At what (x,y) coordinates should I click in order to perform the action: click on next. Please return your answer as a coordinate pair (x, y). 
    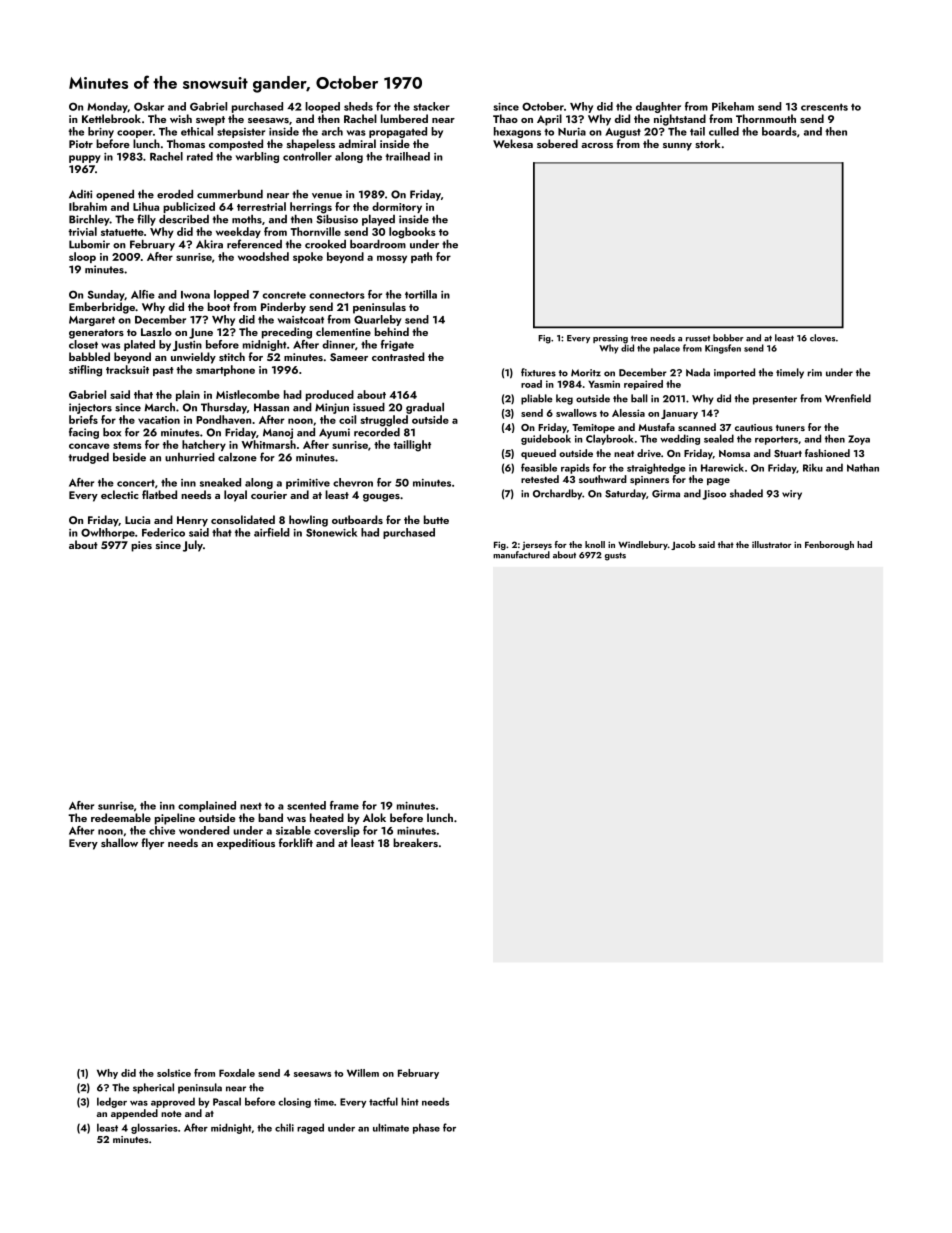
    Looking at the image, I should click on (251, 806).
